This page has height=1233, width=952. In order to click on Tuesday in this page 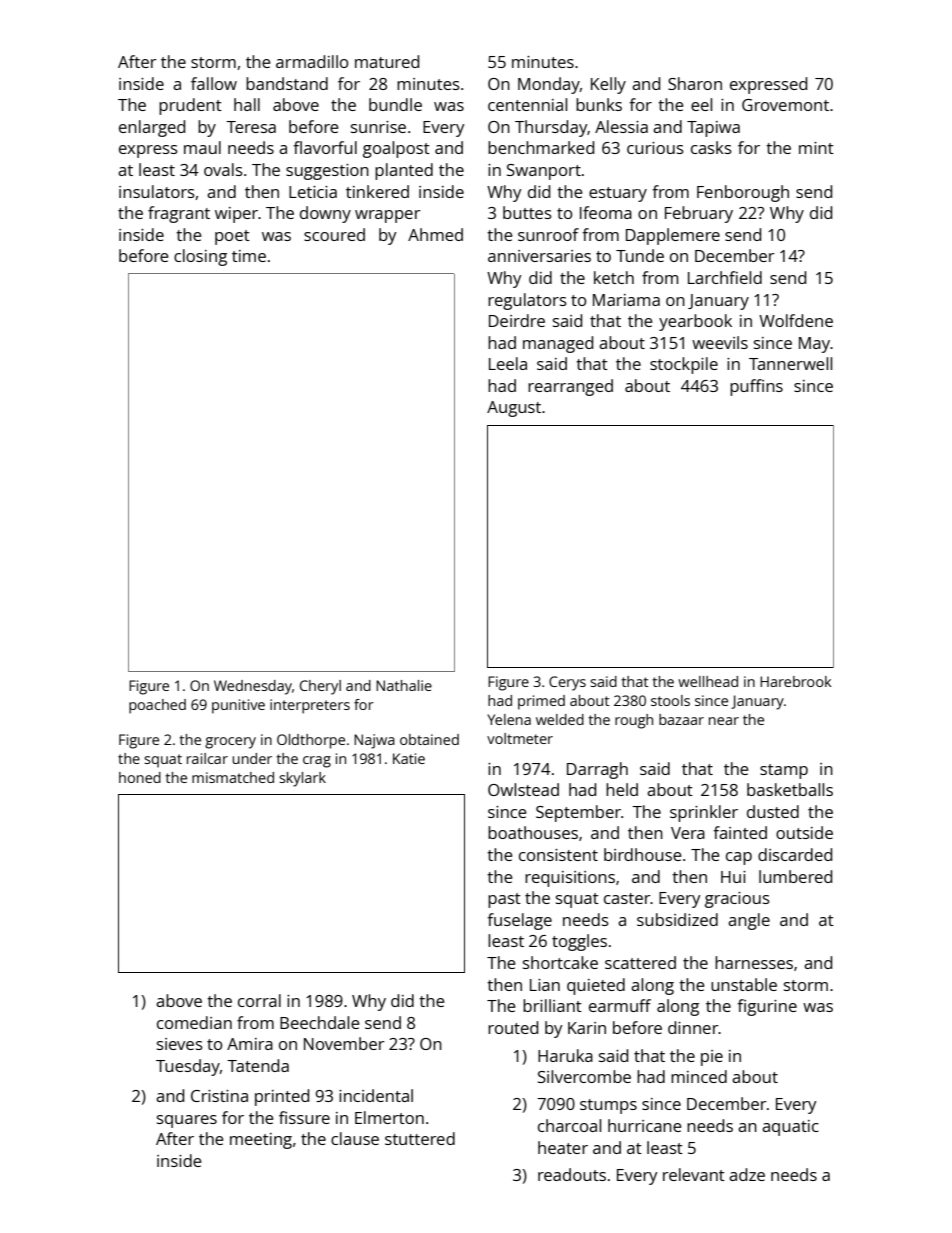, I will do `click(188, 1067)`.
